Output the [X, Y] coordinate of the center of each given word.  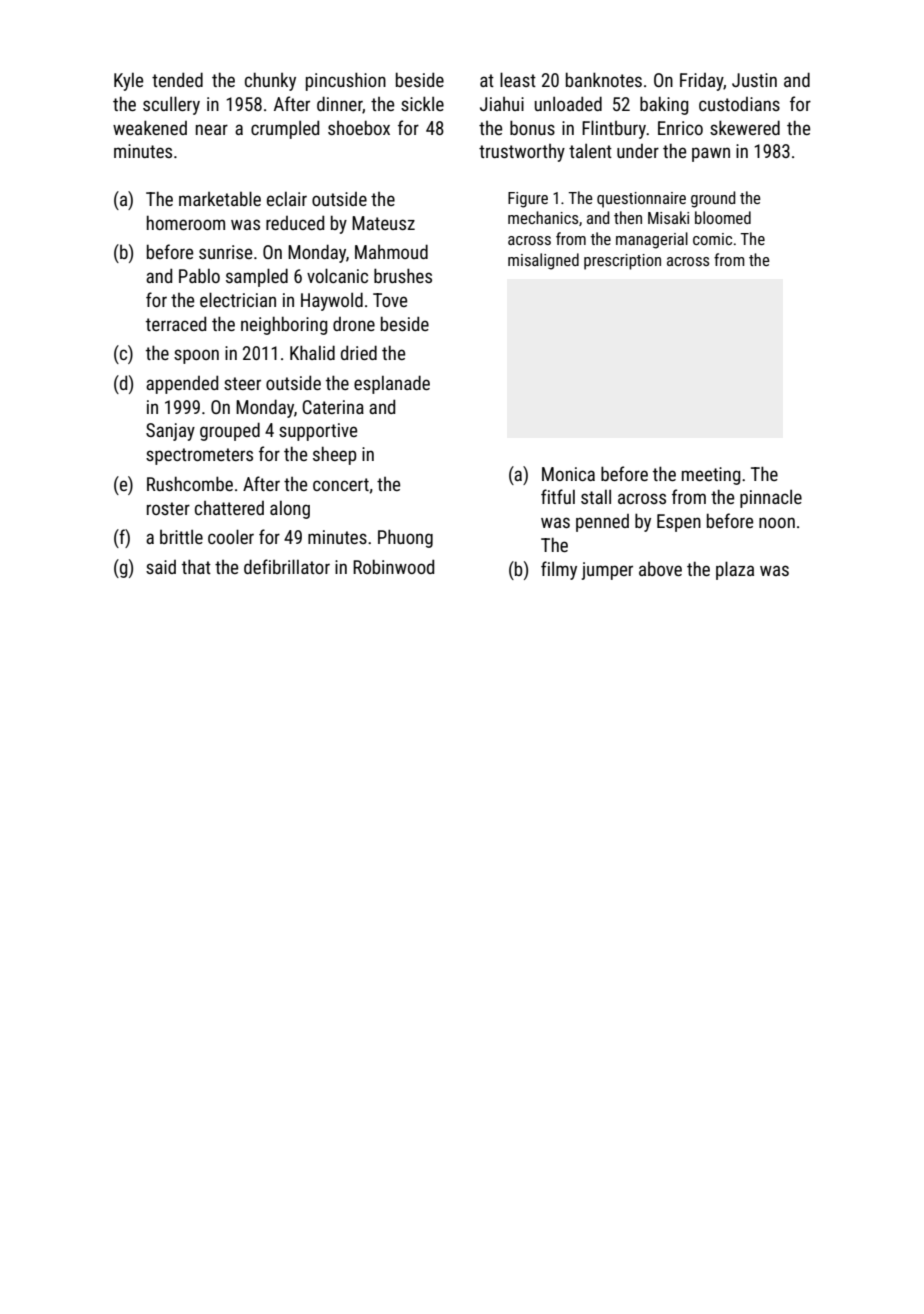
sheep [334, 455]
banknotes [604, 79]
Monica [568, 474]
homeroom [186, 222]
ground [713, 199]
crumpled [285, 129]
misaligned [543, 261]
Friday [702, 82]
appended [182, 384]
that [196, 566]
